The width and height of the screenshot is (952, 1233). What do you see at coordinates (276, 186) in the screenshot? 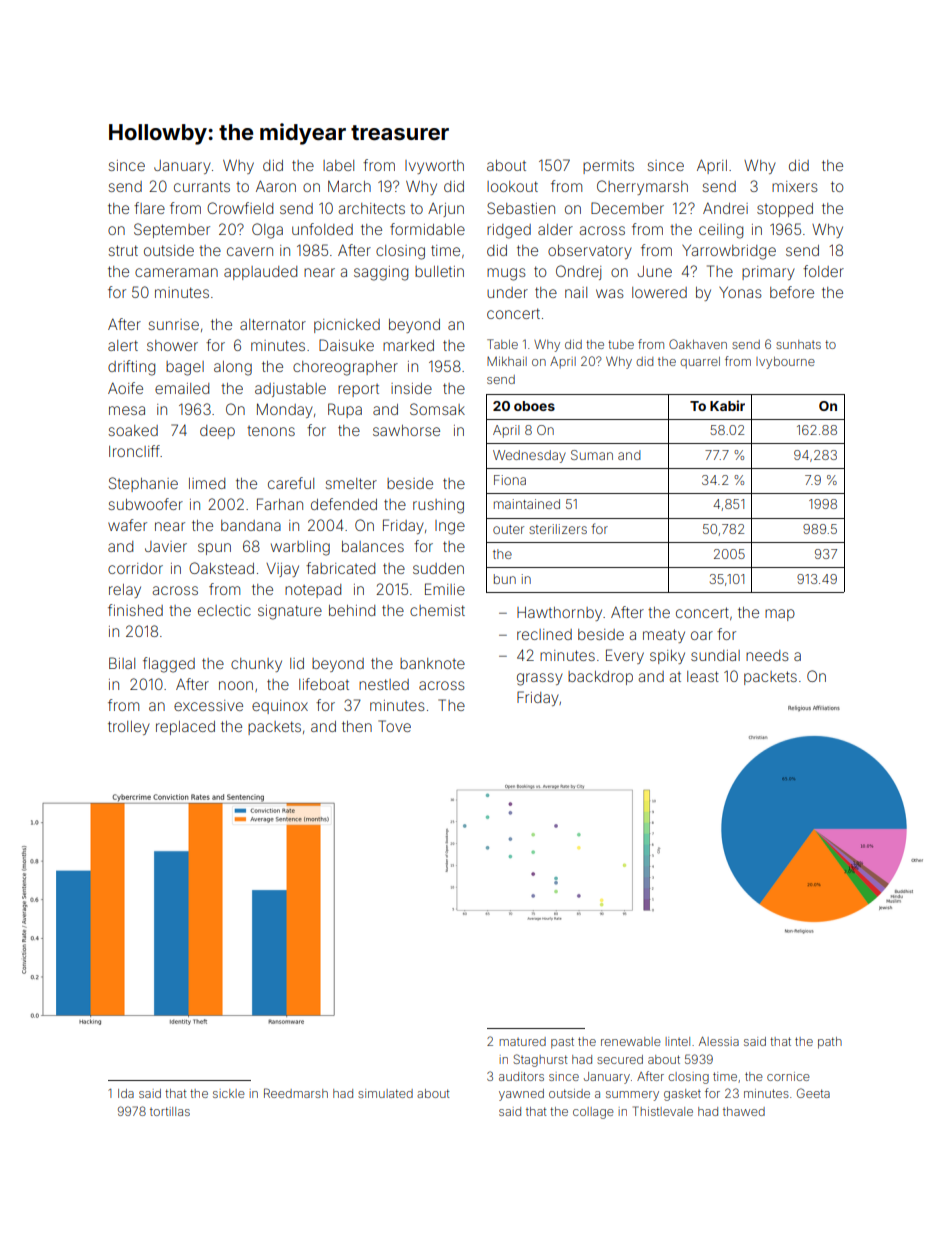
I see `Aaron` at bounding box center [276, 186].
